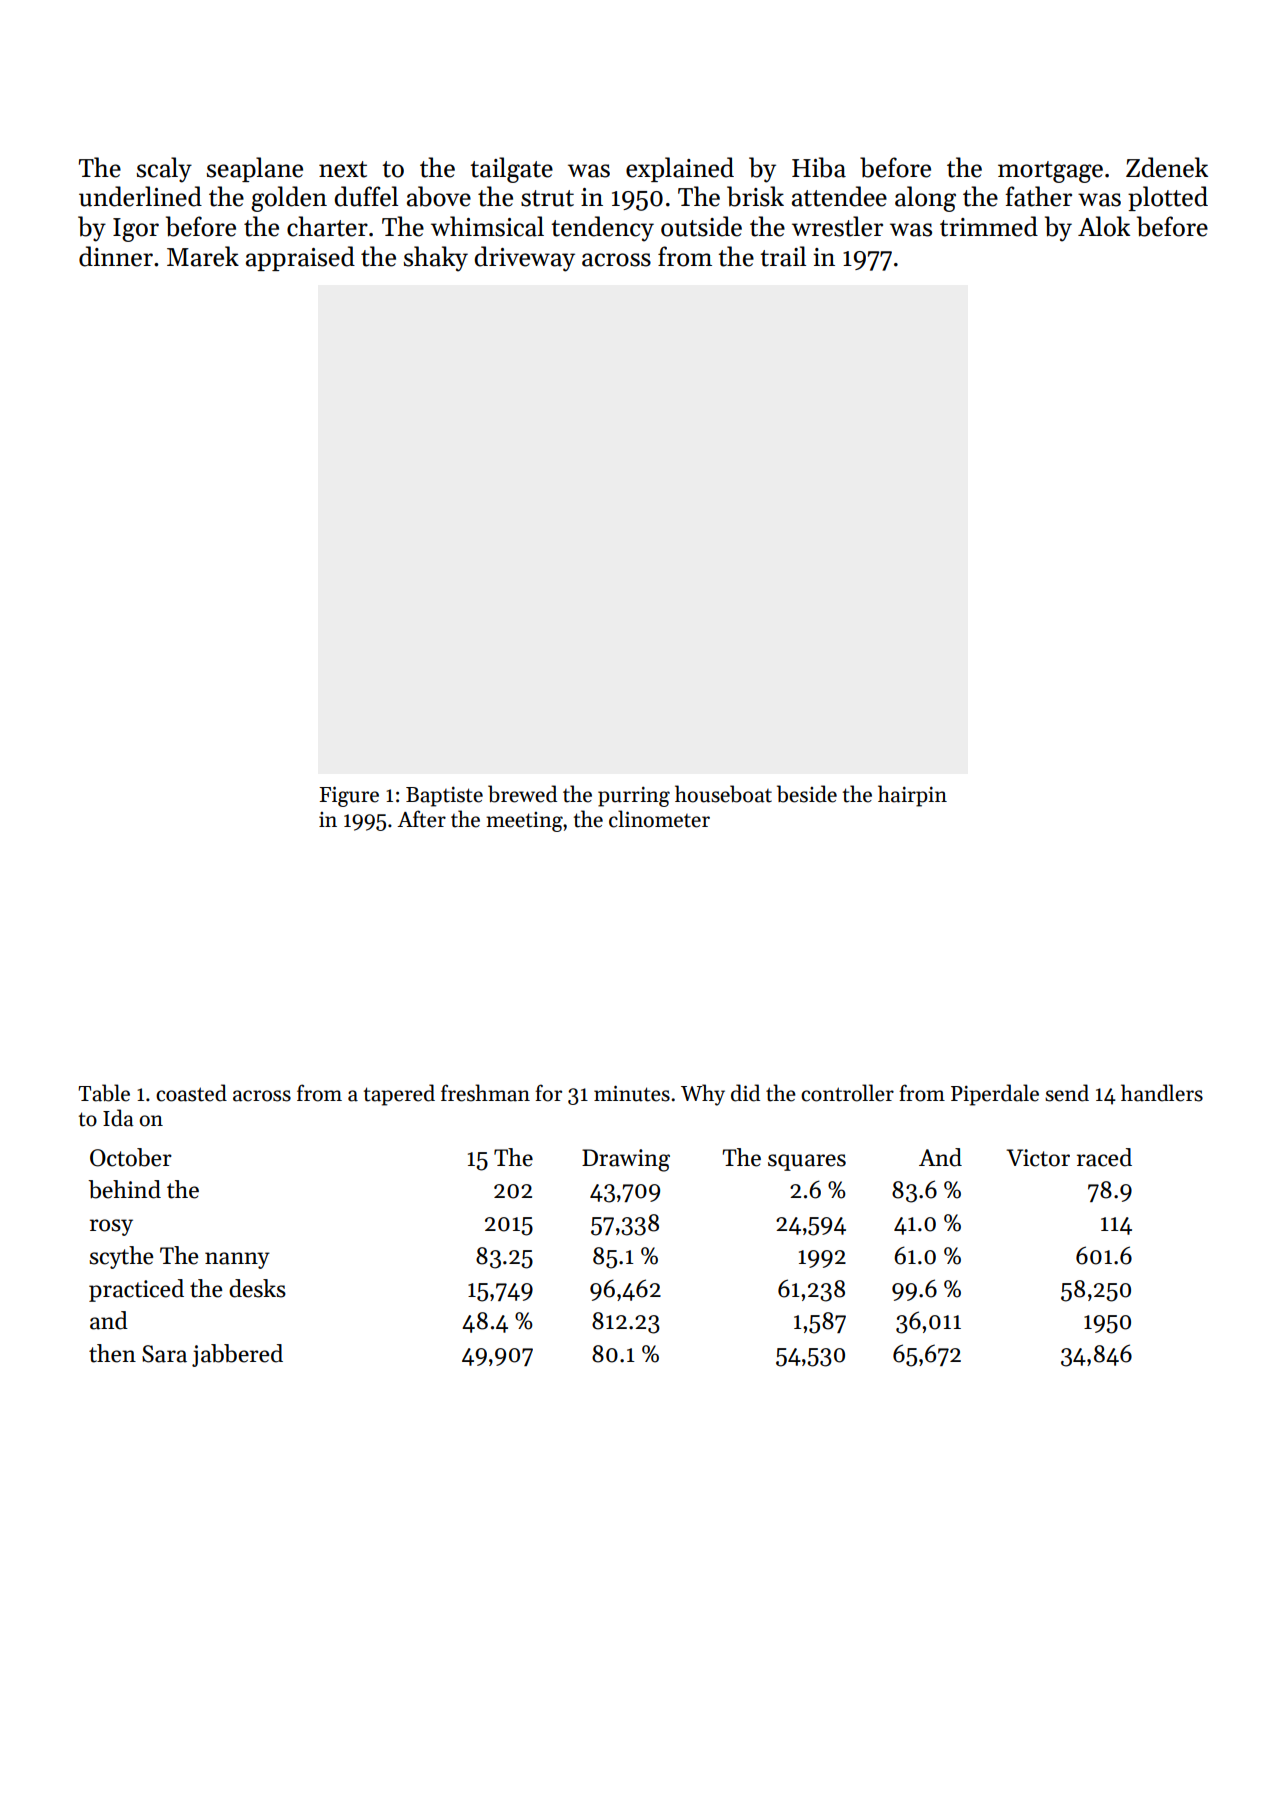 This image has width=1287, height=1820. What do you see at coordinates (121, 1257) in the image?
I see `scythe` at bounding box center [121, 1257].
